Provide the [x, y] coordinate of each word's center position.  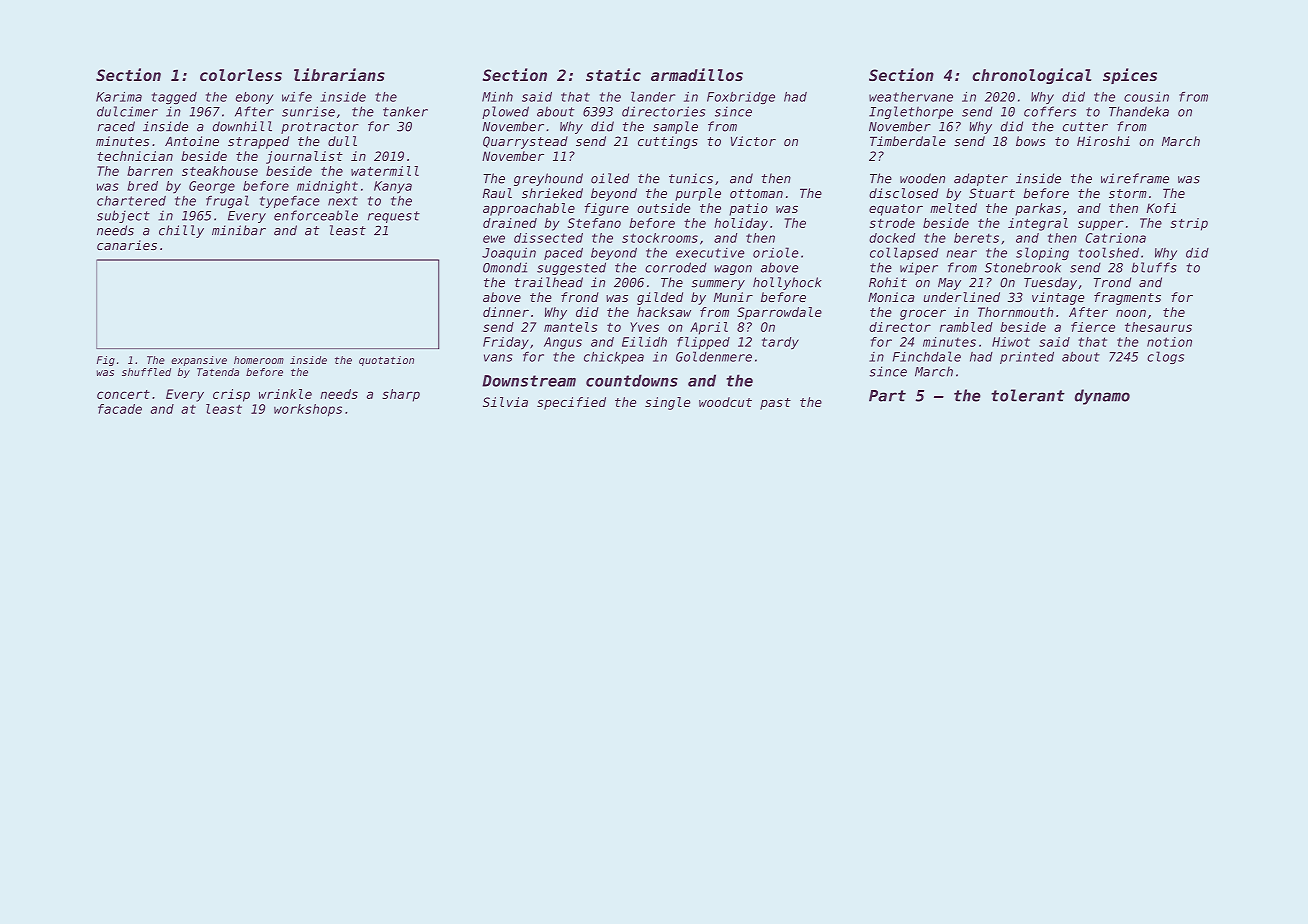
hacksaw [664, 312]
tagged [174, 98]
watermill [385, 171]
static [613, 74]
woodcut [725, 402]
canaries [127, 245]
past [775, 404]
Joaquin [509, 254]
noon [1131, 313]
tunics [691, 178]
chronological [1031, 76]
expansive [199, 361]
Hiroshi [1103, 141]
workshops [308, 410]
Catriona [1115, 238]
